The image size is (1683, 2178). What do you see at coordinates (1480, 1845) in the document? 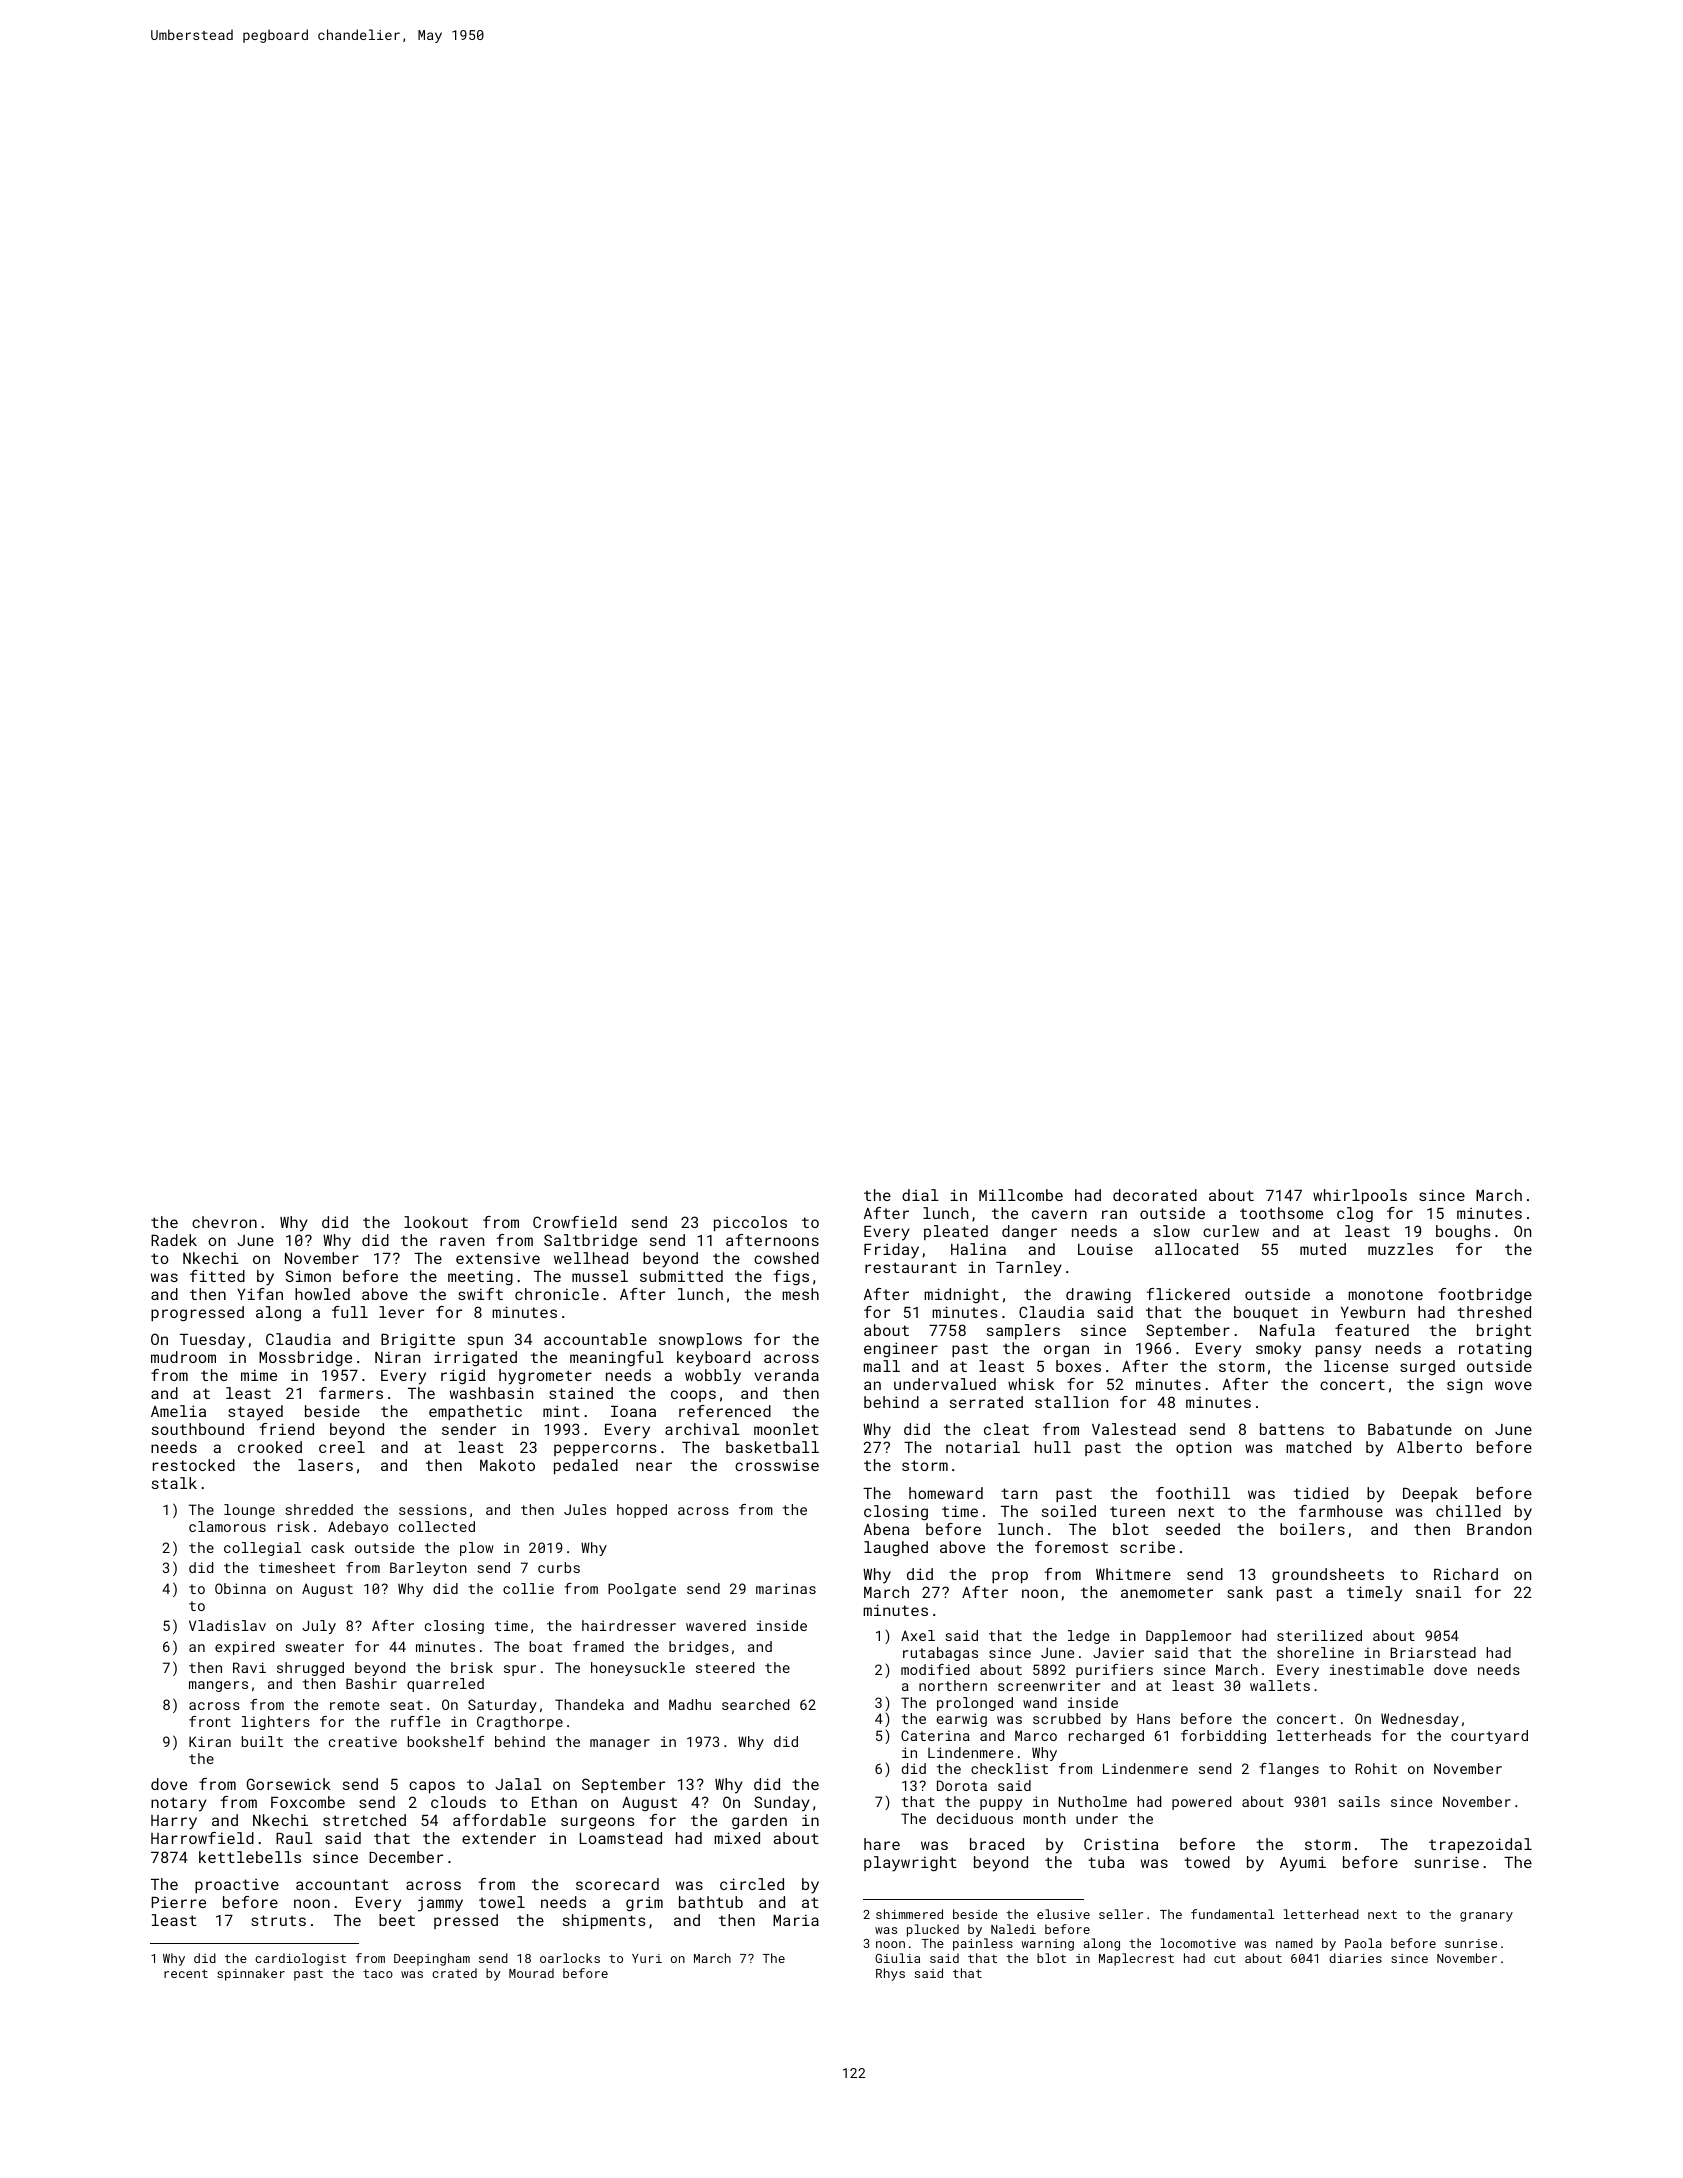
I see `trapezoidal` at bounding box center [1480, 1845].
